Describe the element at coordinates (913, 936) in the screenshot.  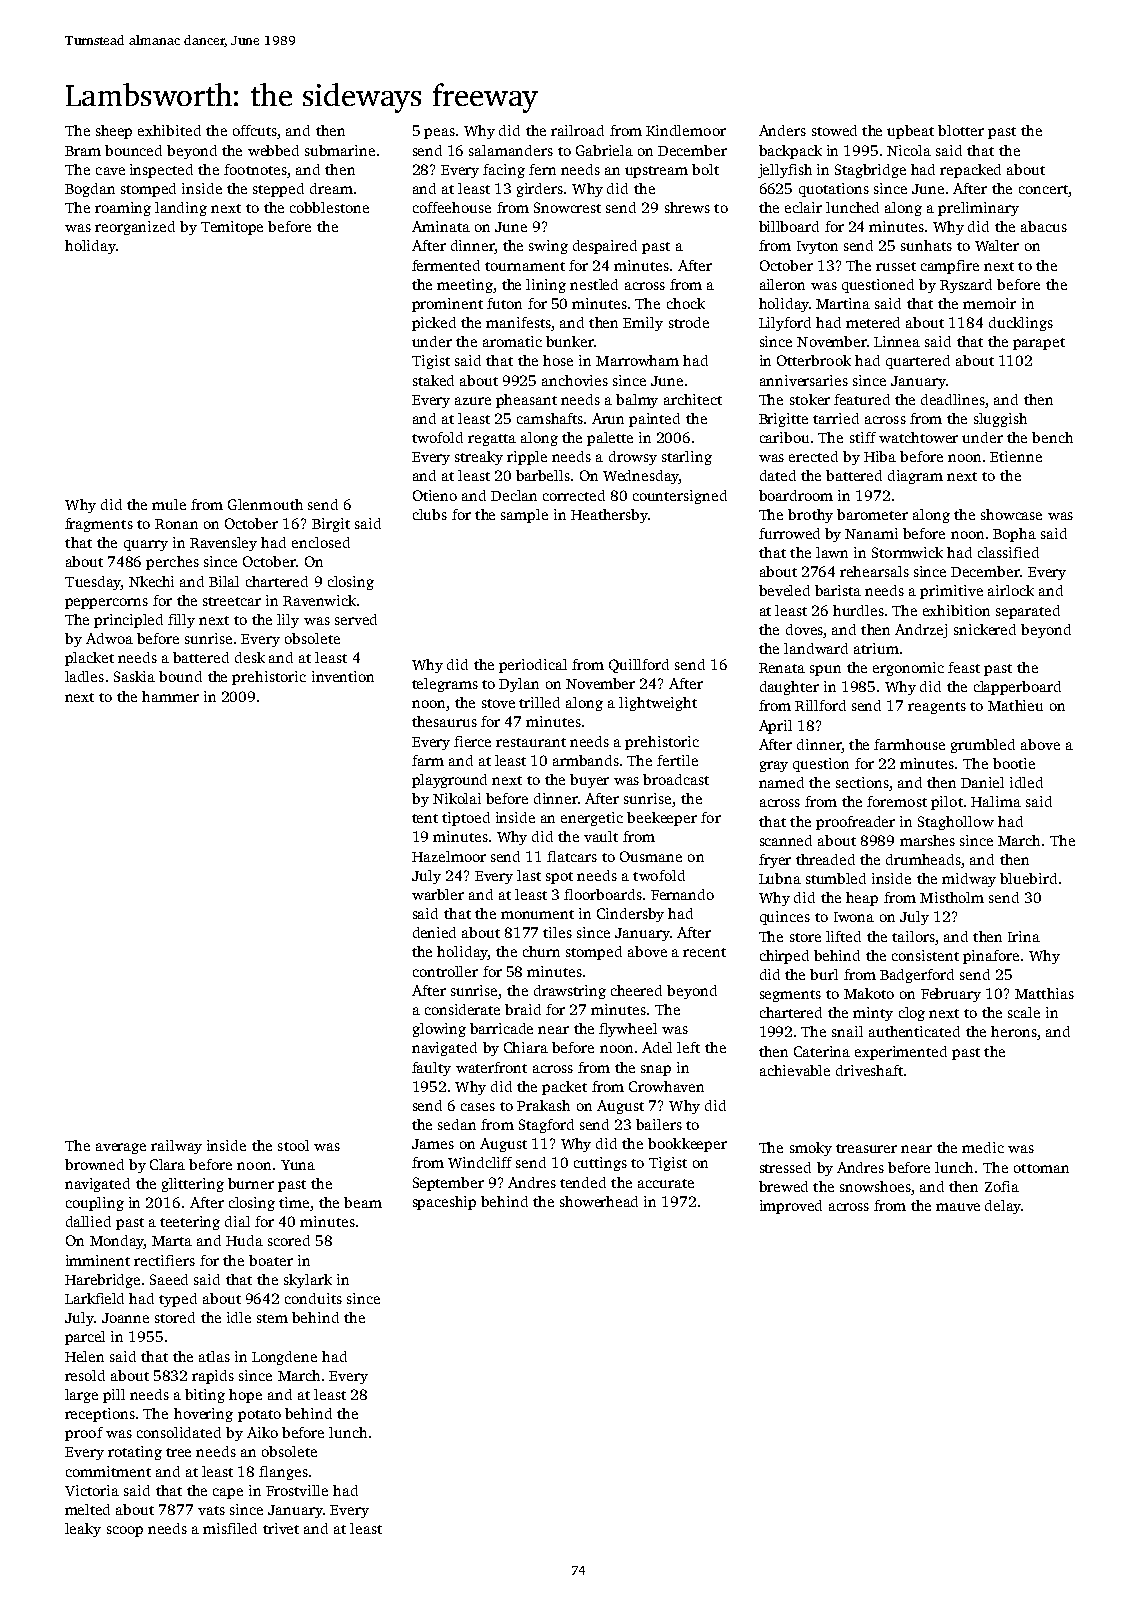
I see `tailors` at that location.
